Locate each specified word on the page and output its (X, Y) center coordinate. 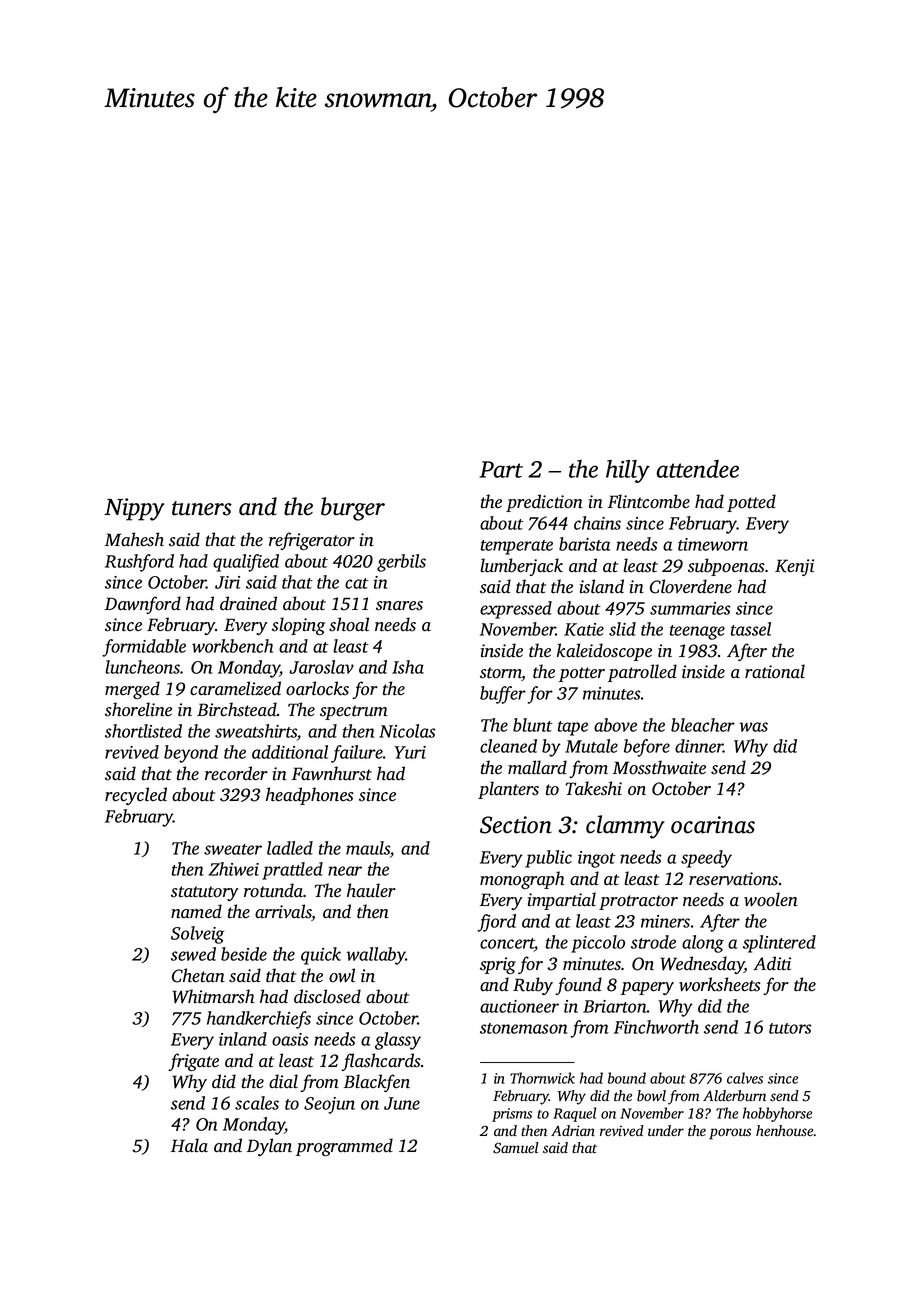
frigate (193, 1062)
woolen (771, 899)
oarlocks (317, 688)
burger (353, 509)
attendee (698, 469)
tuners (202, 508)
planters (508, 790)
